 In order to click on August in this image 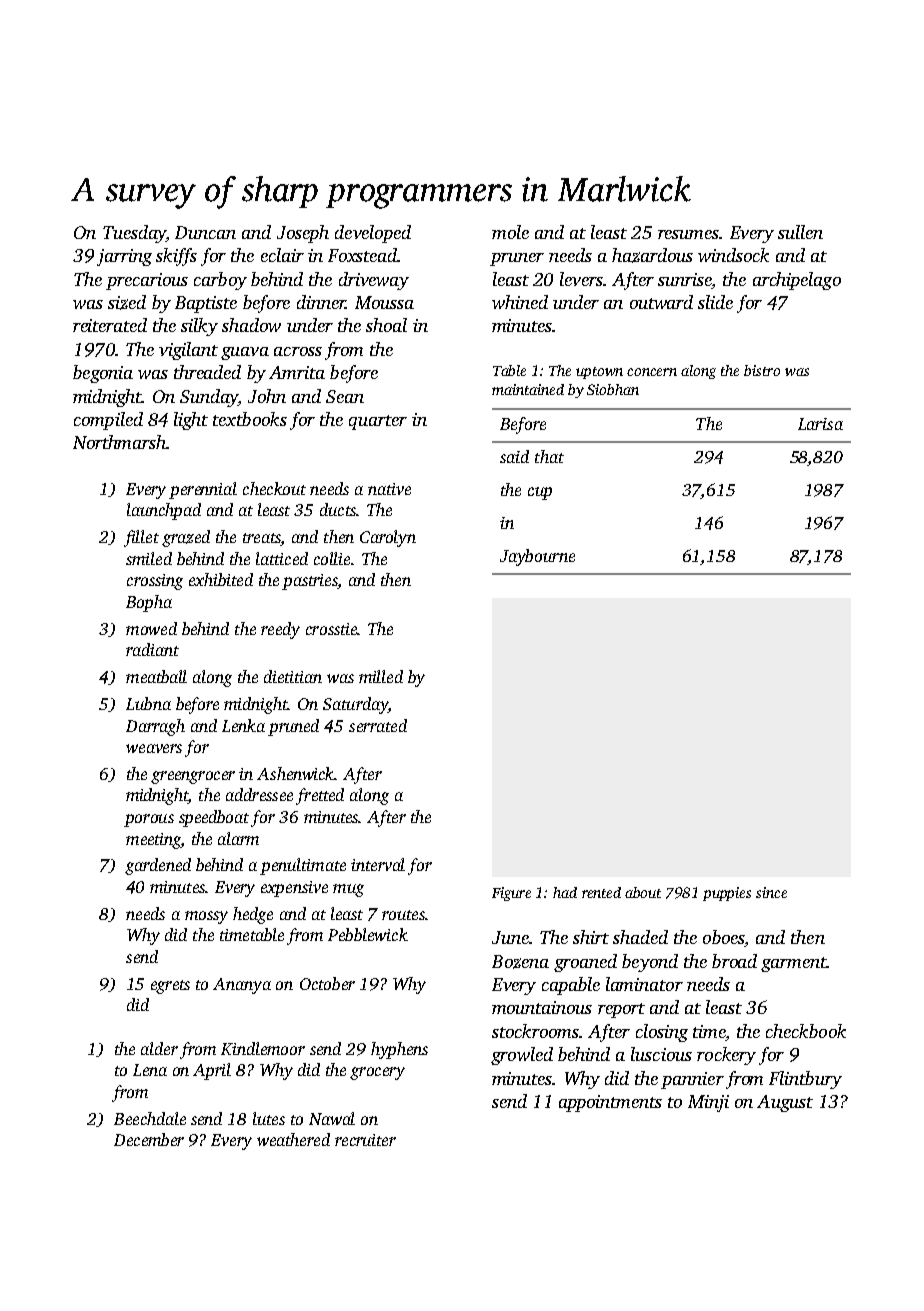, I will do `click(785, 1103)`.
